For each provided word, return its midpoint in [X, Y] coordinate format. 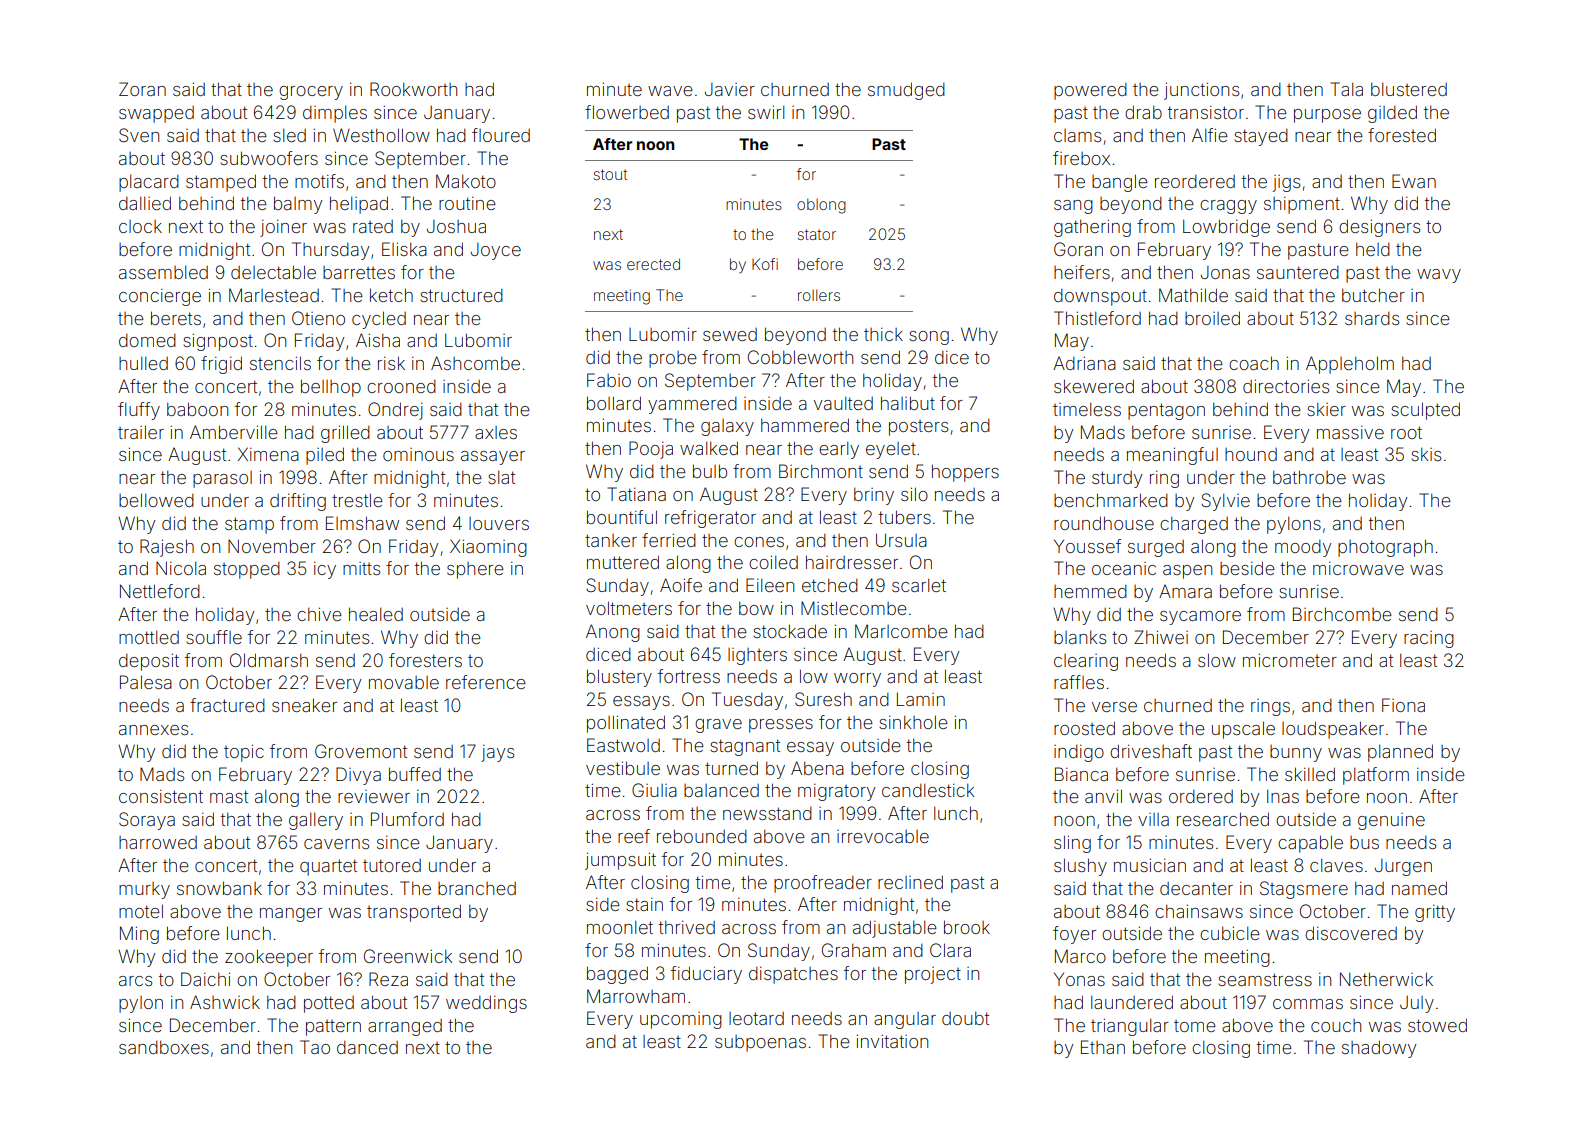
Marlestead [274, 295]
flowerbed [627, 112]
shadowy [1379, 1049]
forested [1402, 135]
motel [141, 911]
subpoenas [760, 1043]
